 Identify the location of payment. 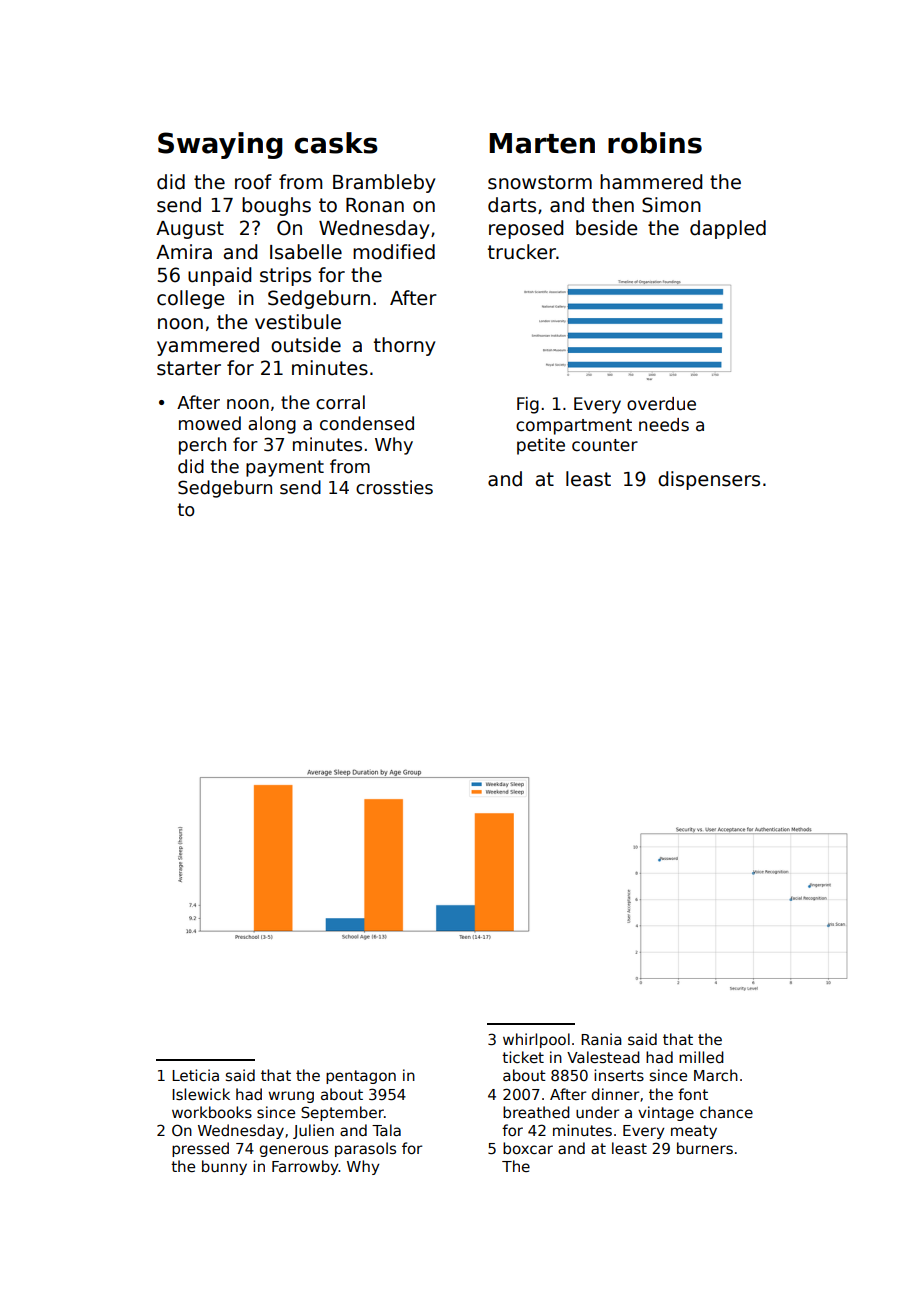
(285, 468).
